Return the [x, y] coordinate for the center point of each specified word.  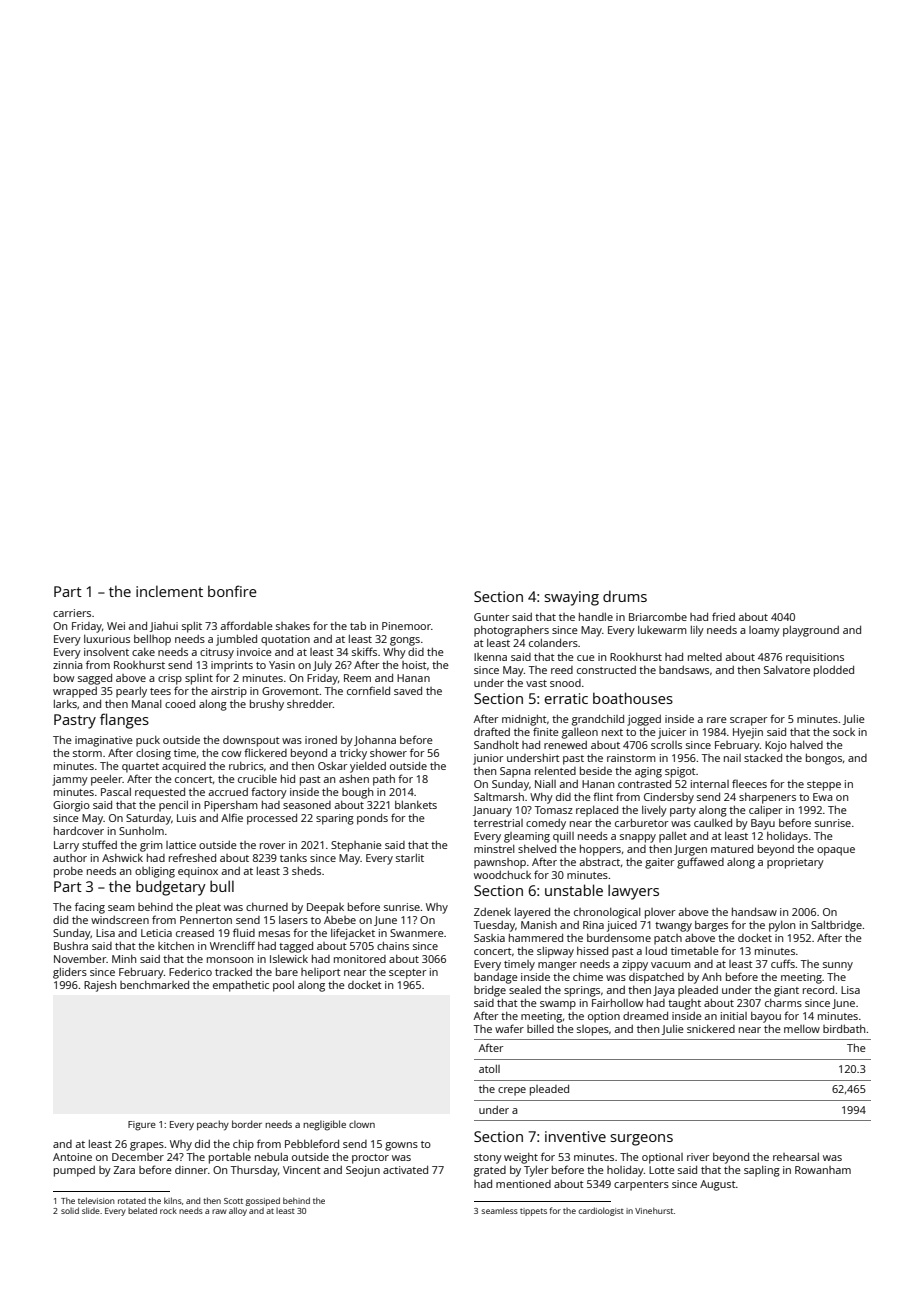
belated [142, 1210]
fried [723, 616]
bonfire [232, 591]
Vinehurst [654, 1210]
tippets [533, 1212]
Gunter [492, 617]
